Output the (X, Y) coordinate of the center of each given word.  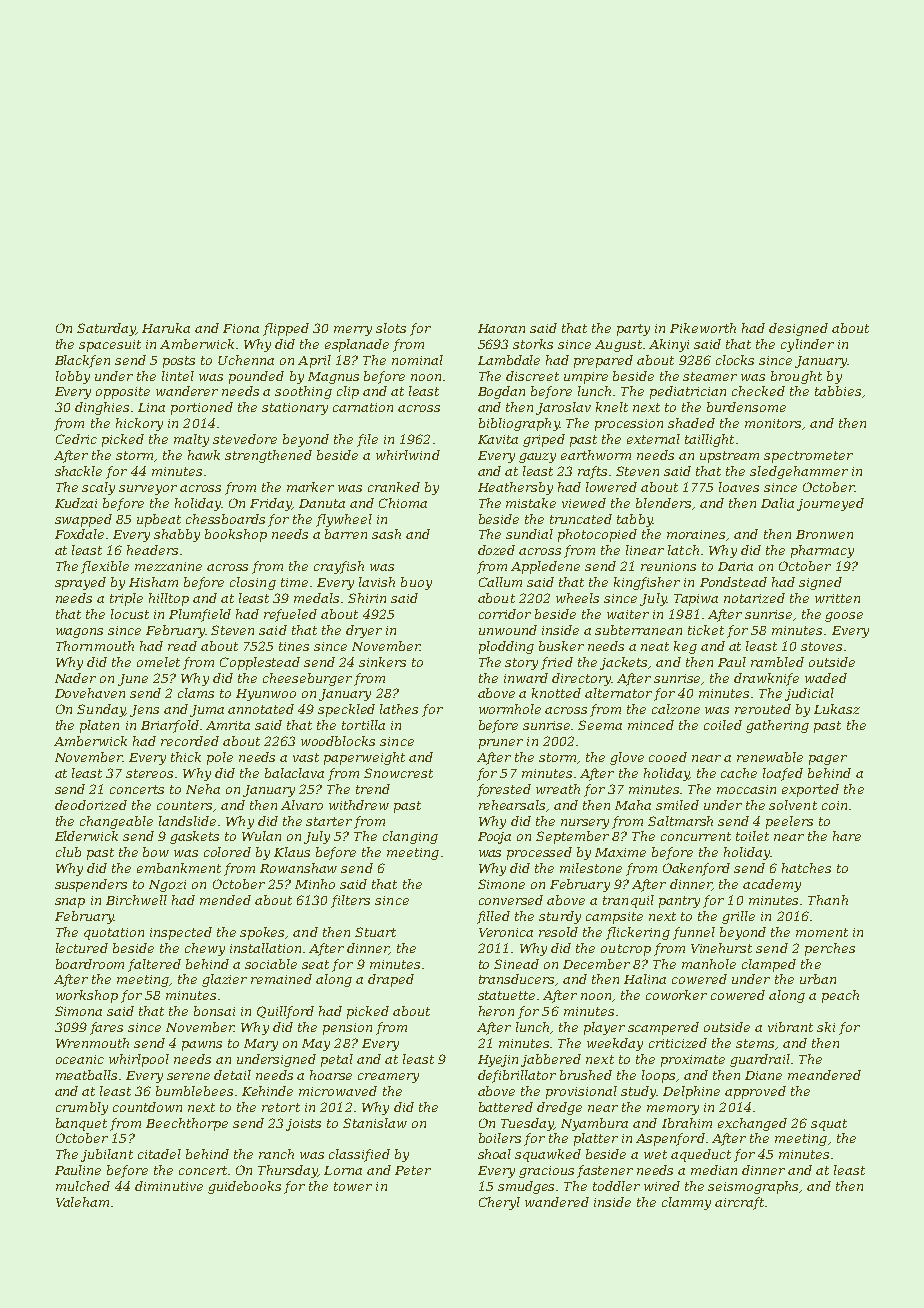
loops (658, 1076)
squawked (548, 1155)
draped (391, 980)
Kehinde (267, 1091)
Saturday (106, 329)
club (68, 852)
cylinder (807, 345)
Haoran (501, 328)
